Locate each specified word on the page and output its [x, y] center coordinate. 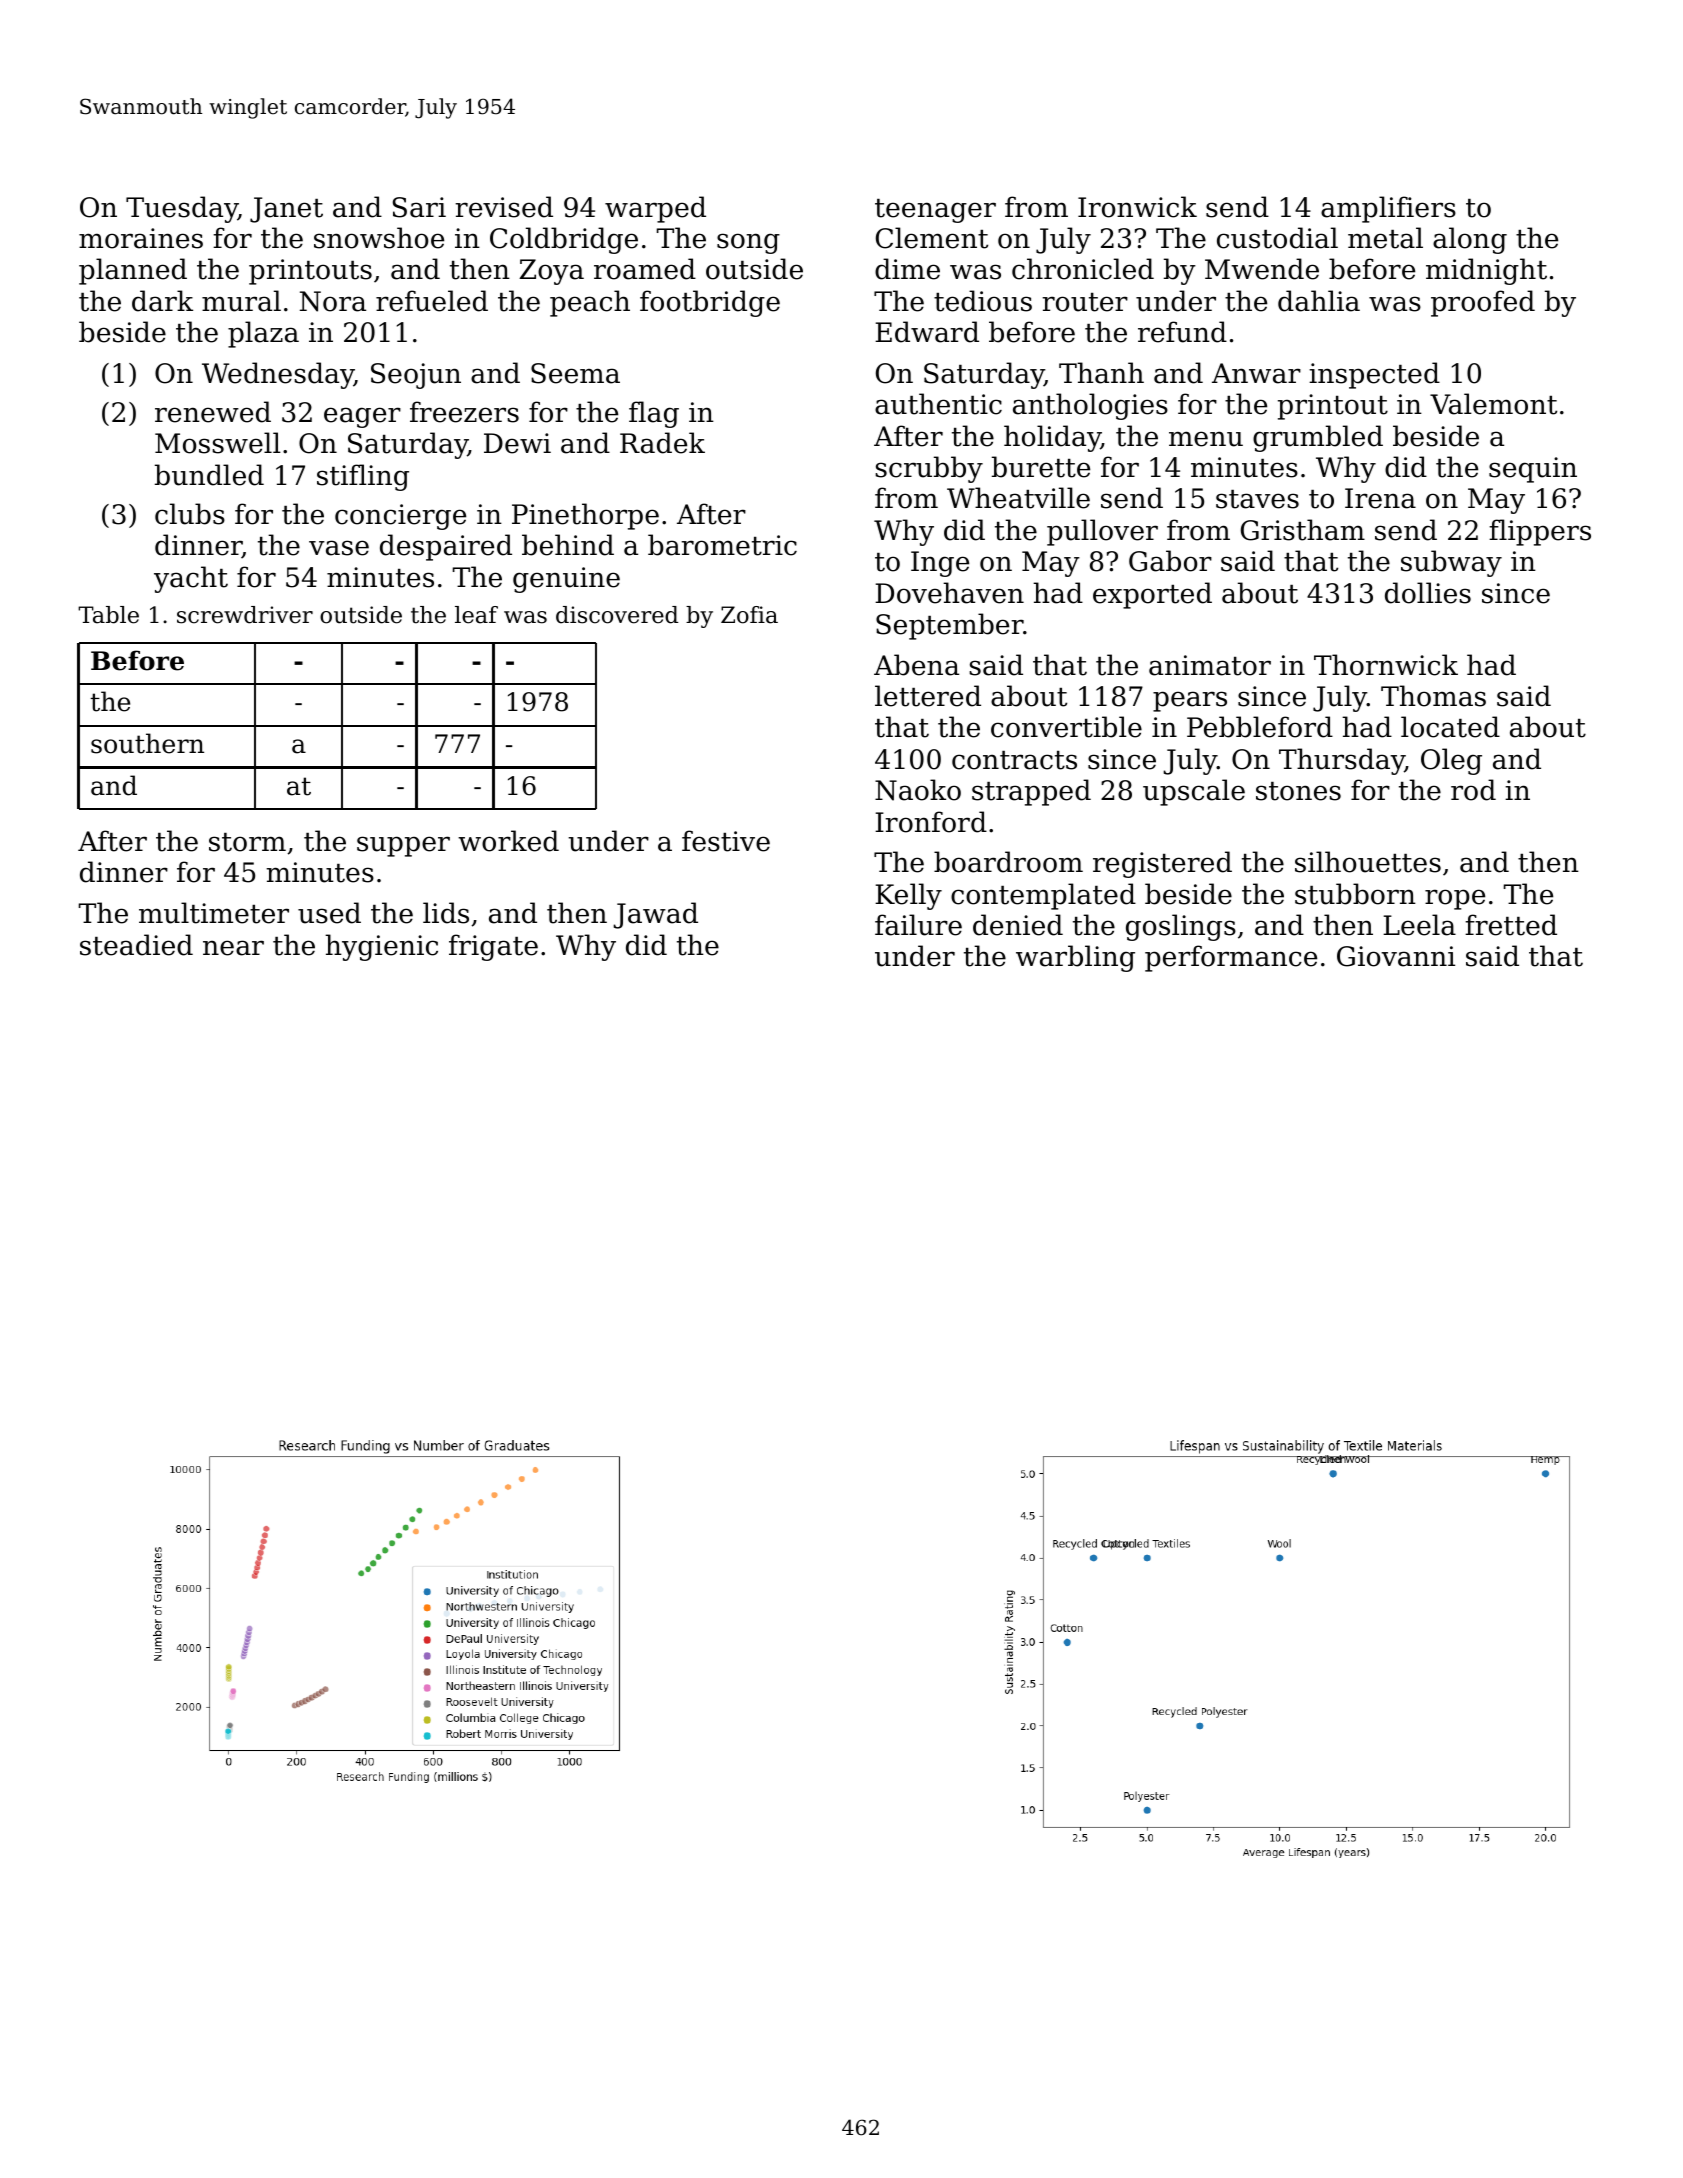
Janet [286, 210]
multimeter [214, 913]
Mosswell [218, 443]
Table [108, 615]
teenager [935, 211]
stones [1298, 791]
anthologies [1090, 406]
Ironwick [1137, 207]
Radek [662, 443]
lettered [928, 696]
